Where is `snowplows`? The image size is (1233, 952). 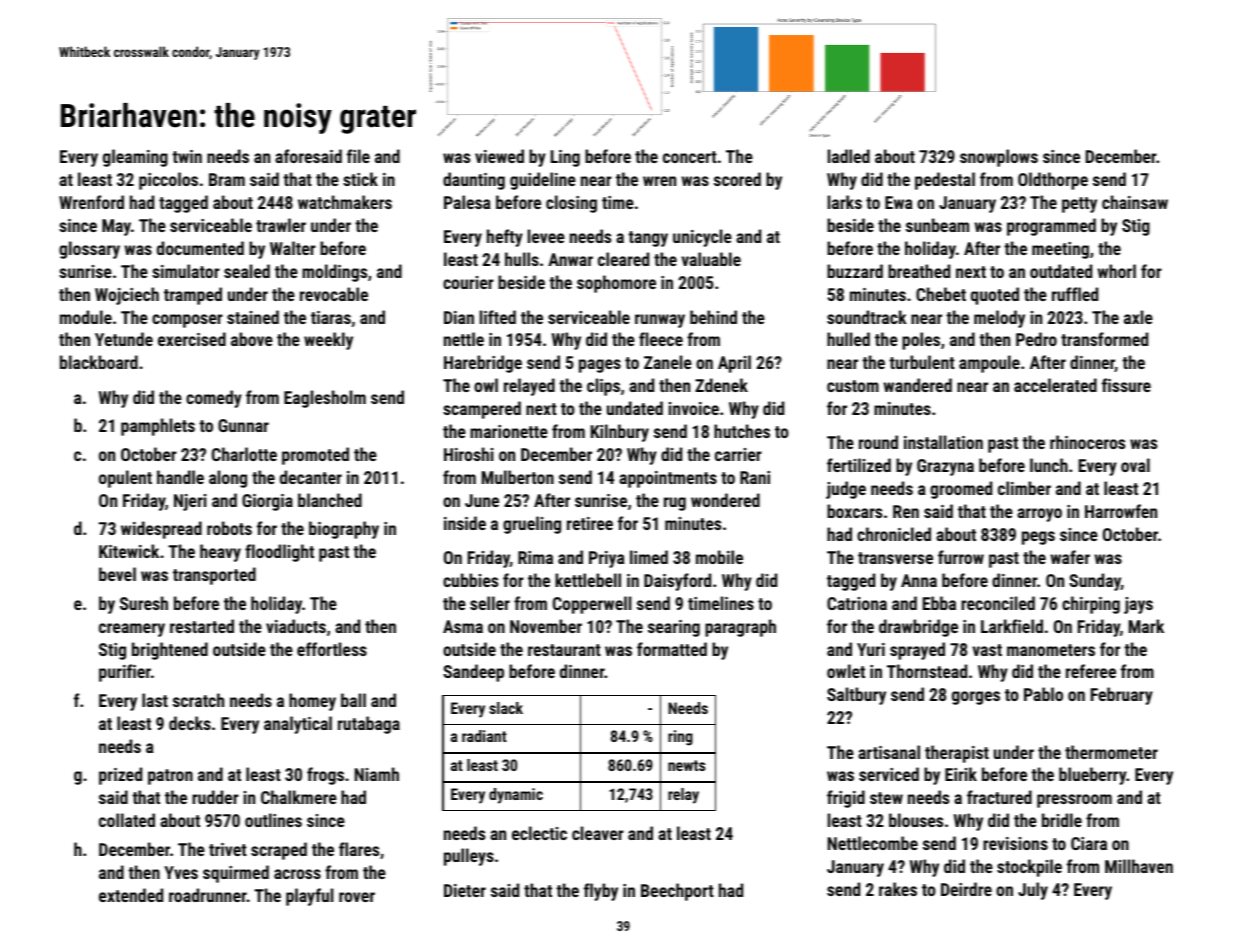 snowplows is located at coordinates (999, 158).
